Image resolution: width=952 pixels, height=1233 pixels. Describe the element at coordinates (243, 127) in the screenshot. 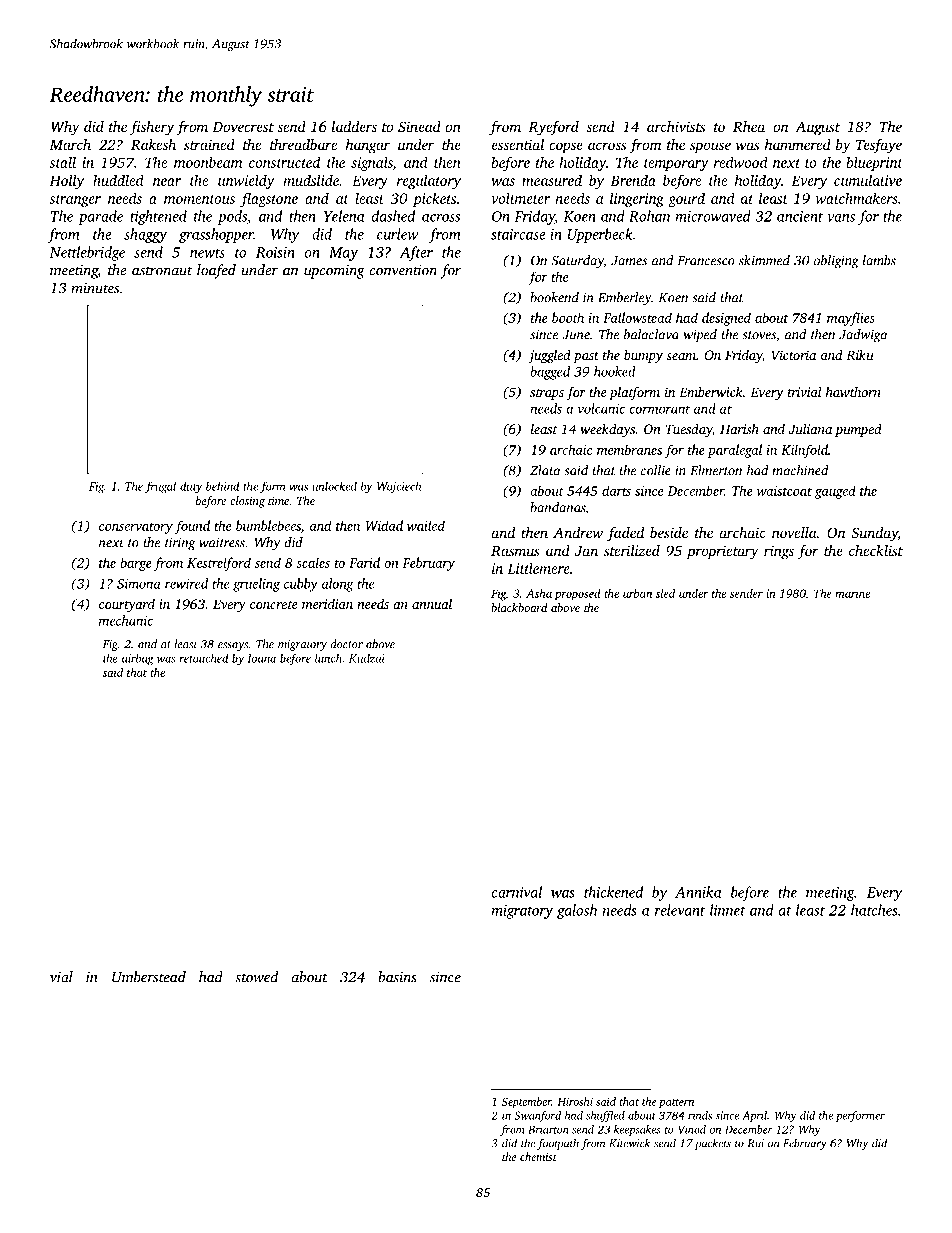

I see `Dovecrest` at that location.
